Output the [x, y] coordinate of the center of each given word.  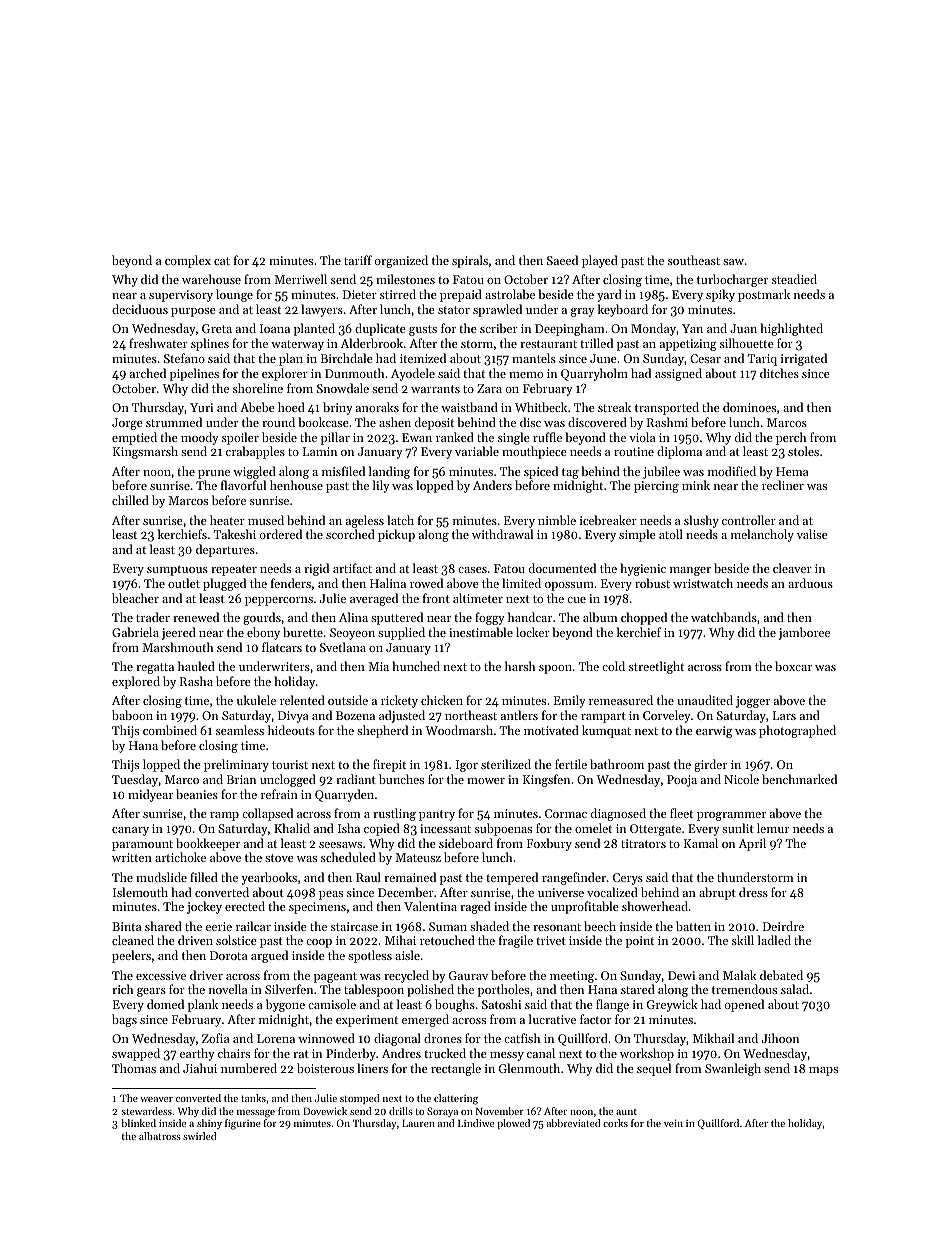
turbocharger [732, 280]
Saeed [562, 260]
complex [188, 261]
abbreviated [573, 1123]
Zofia [215, 1038]
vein [673, 1123]
